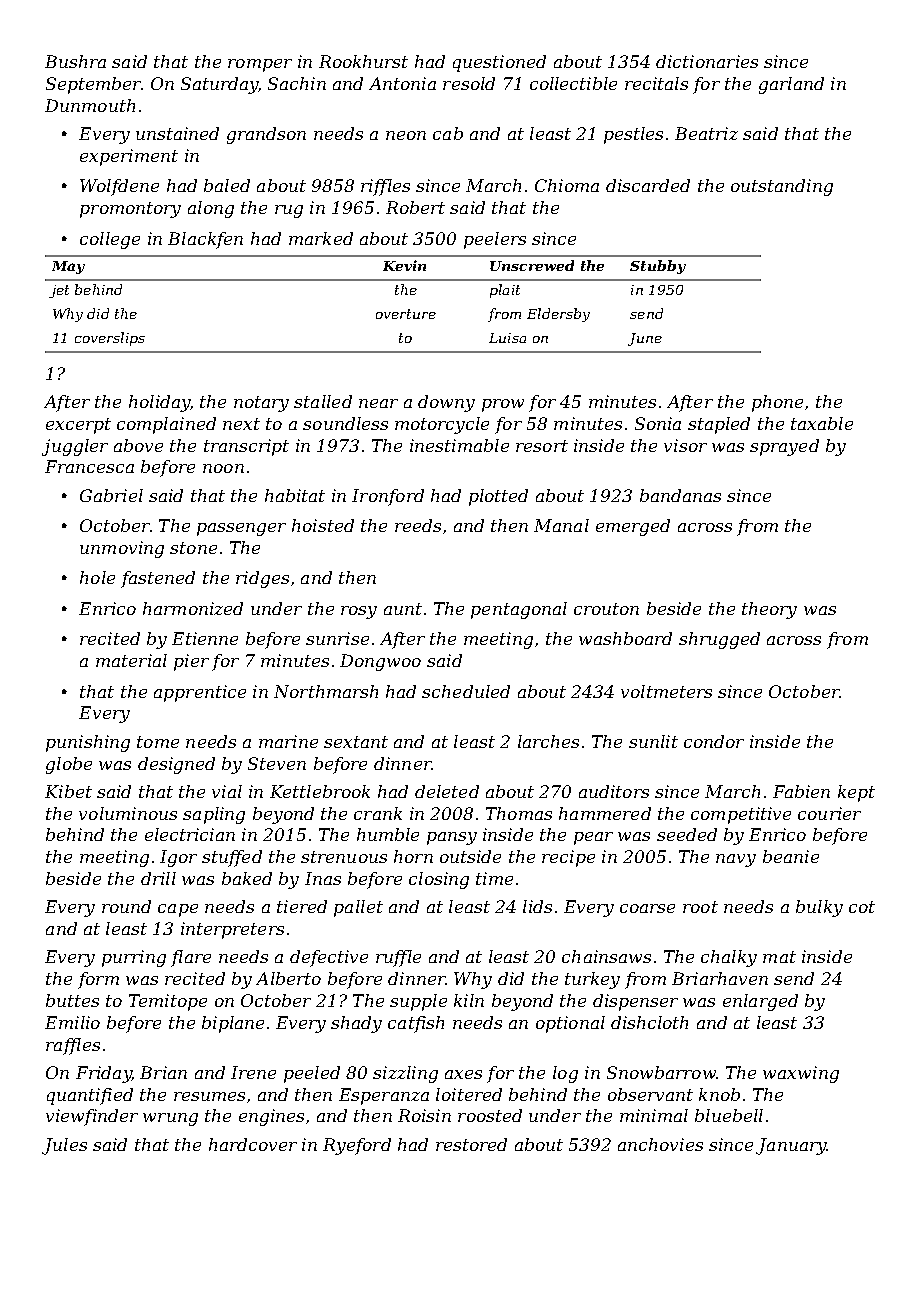 The width and height of the screenshot is (924, 1314). I want to click on garland, so click(791, 85).
